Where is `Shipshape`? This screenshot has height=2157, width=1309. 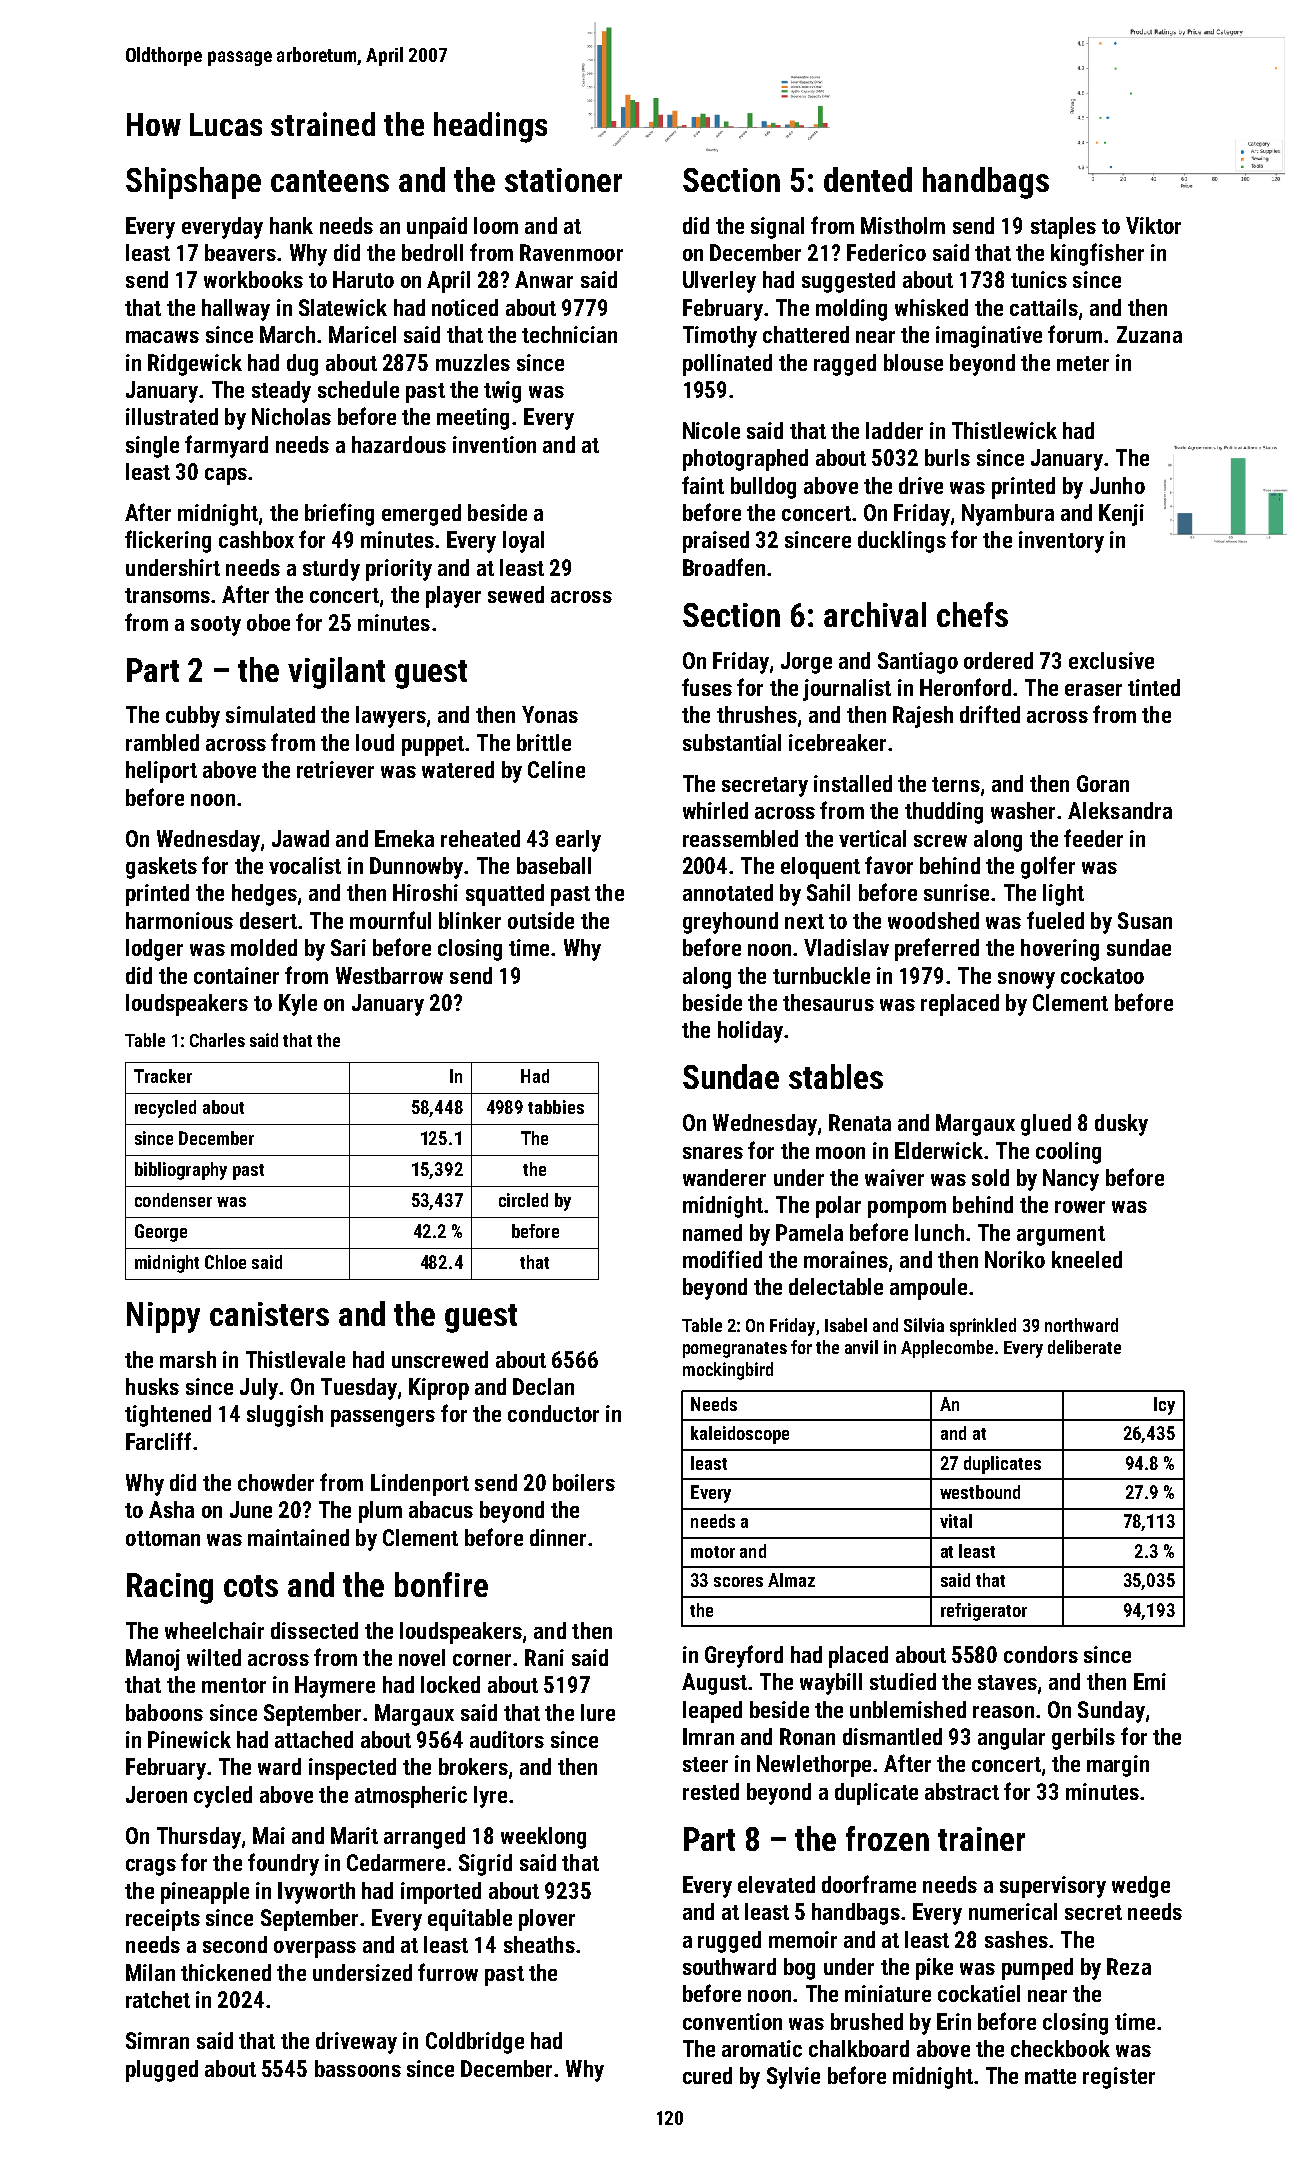 Shipshape is located at coordinates (193, 183).
